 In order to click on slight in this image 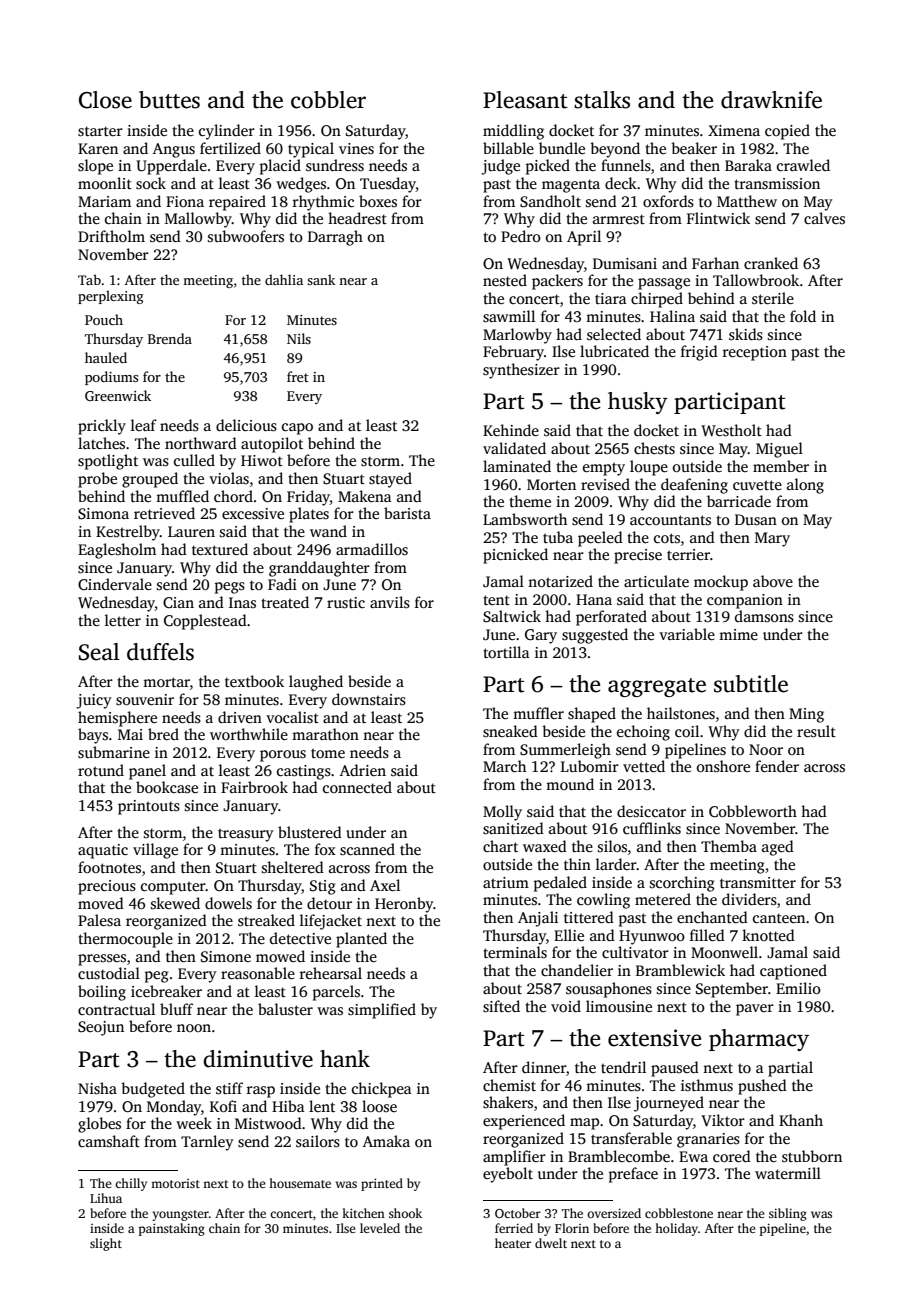, I will do `click(106, 1244)`.
